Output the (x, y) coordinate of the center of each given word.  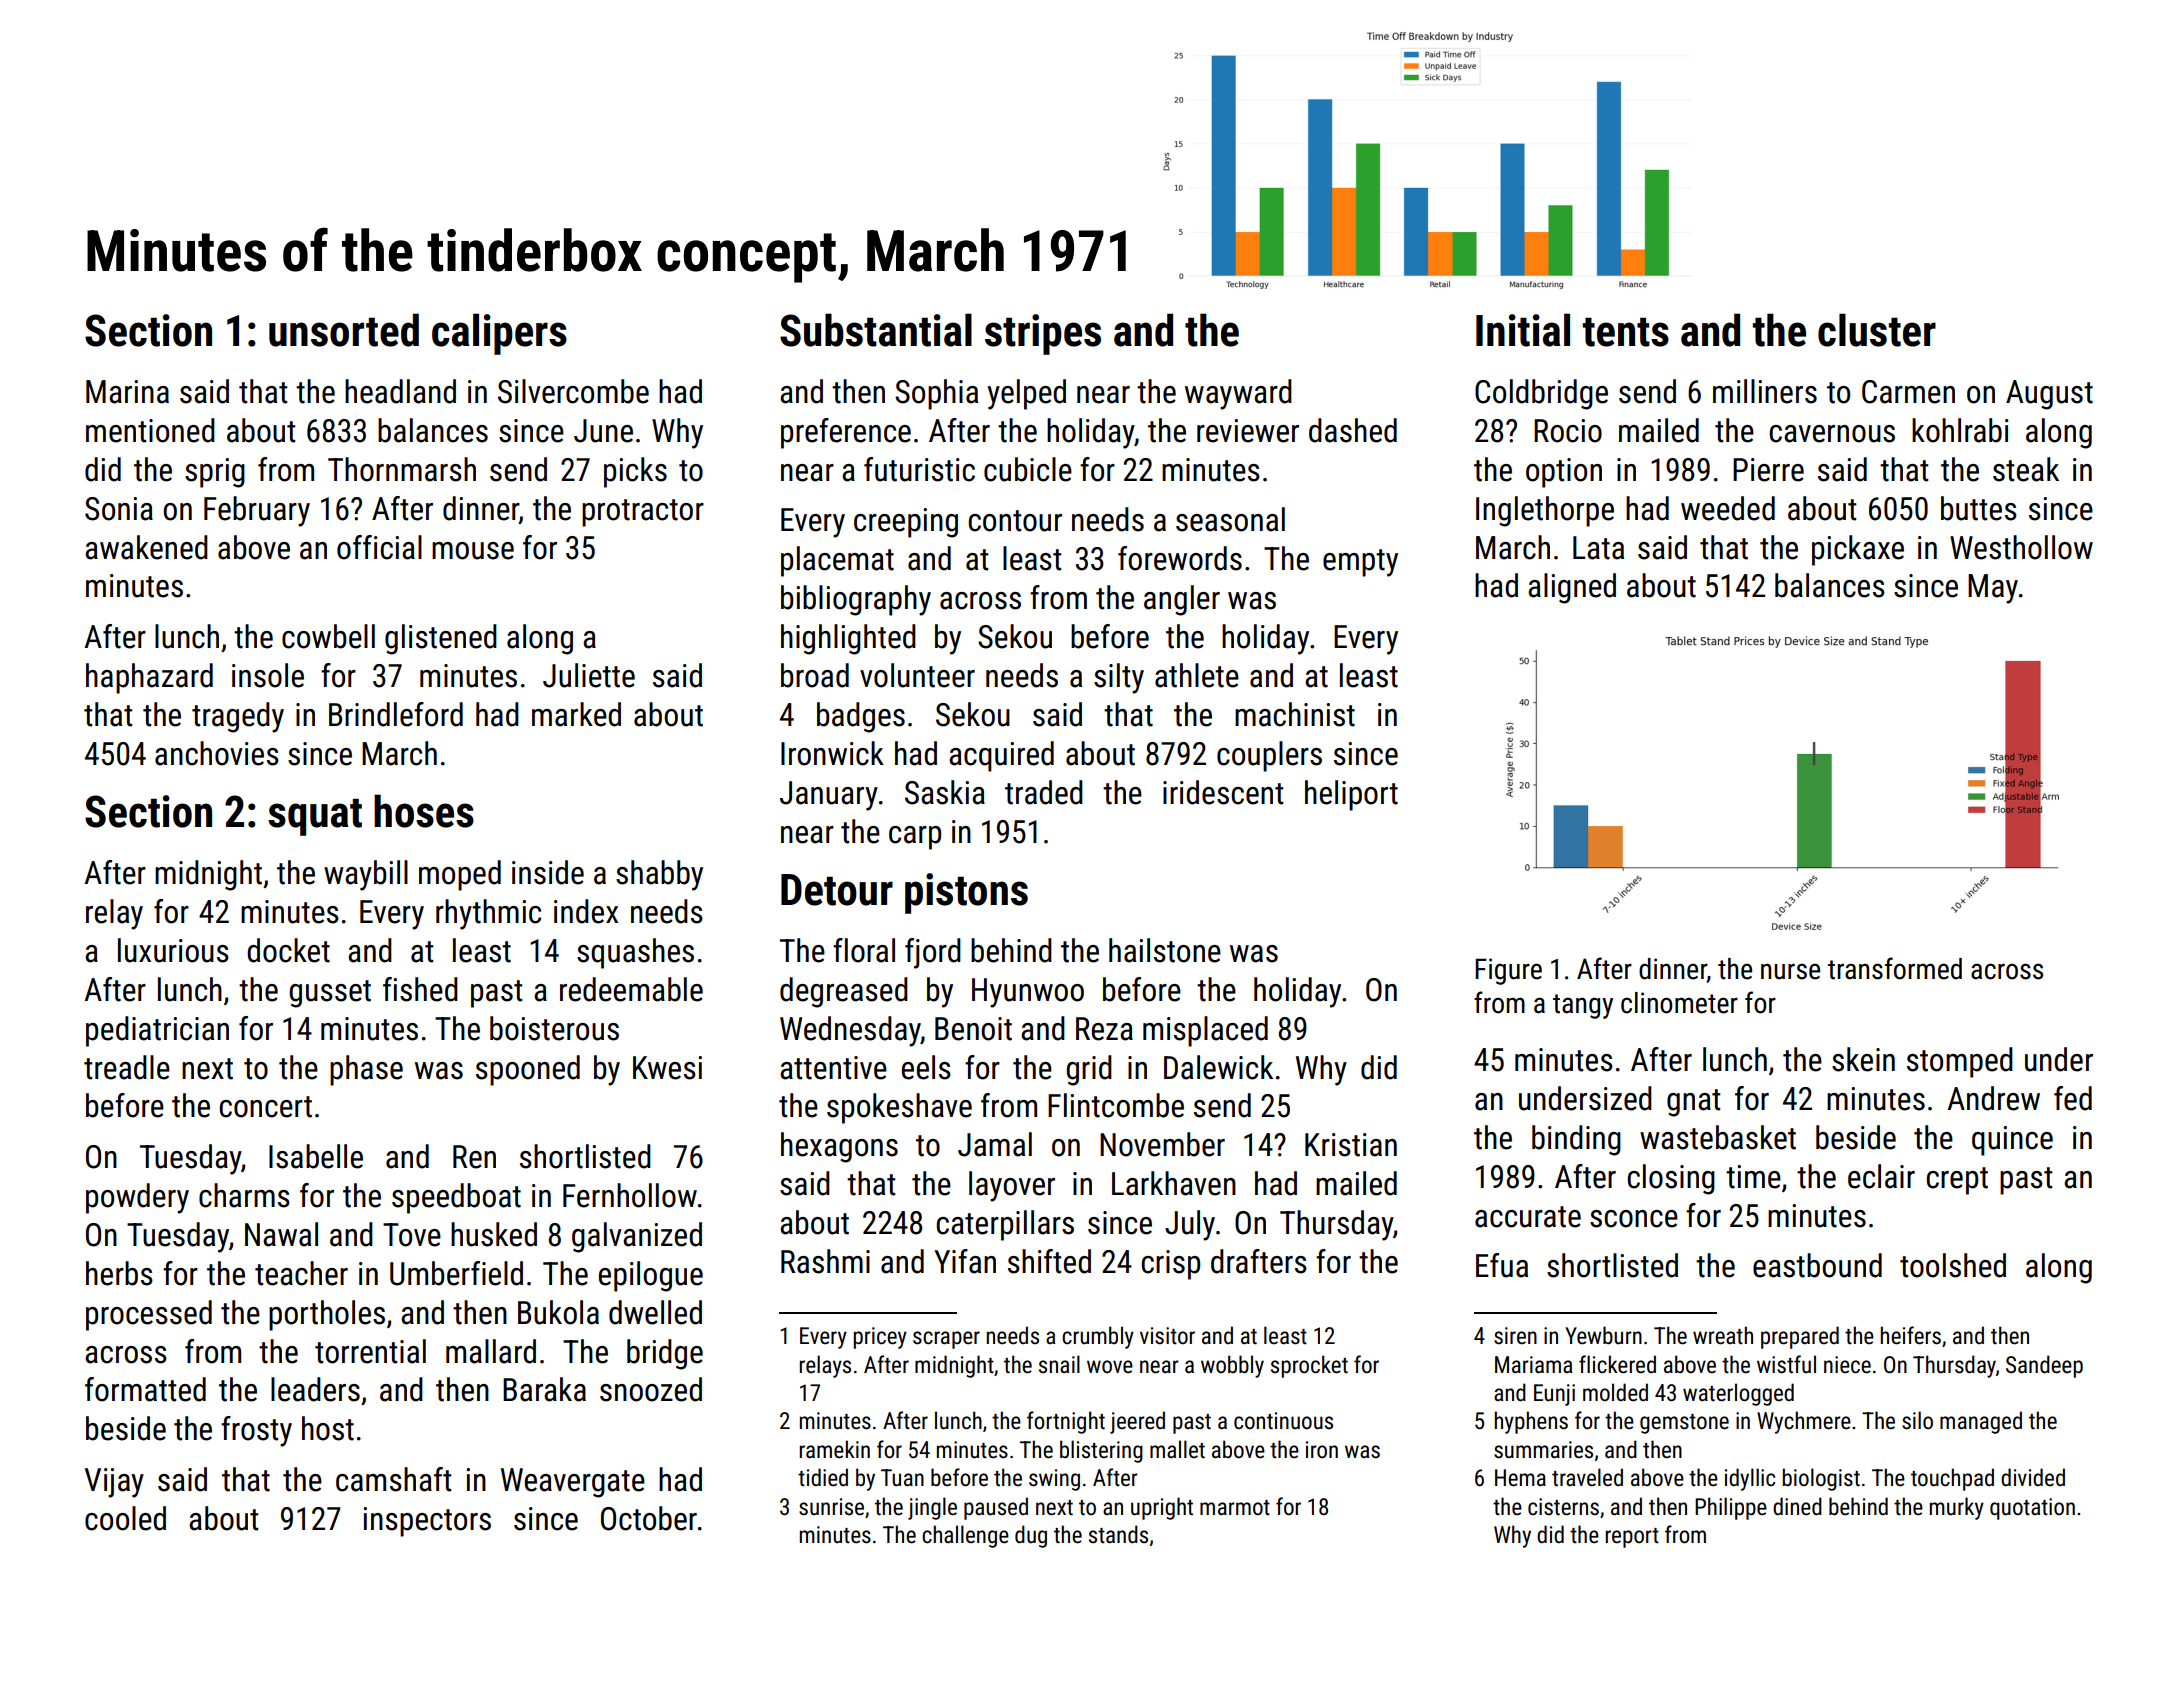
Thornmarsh (402, 469)
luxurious (173, 950)
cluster (1877, 330)
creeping (906, 523)
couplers (1269, 756)
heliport (1351, 795)
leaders (315, 1389)
